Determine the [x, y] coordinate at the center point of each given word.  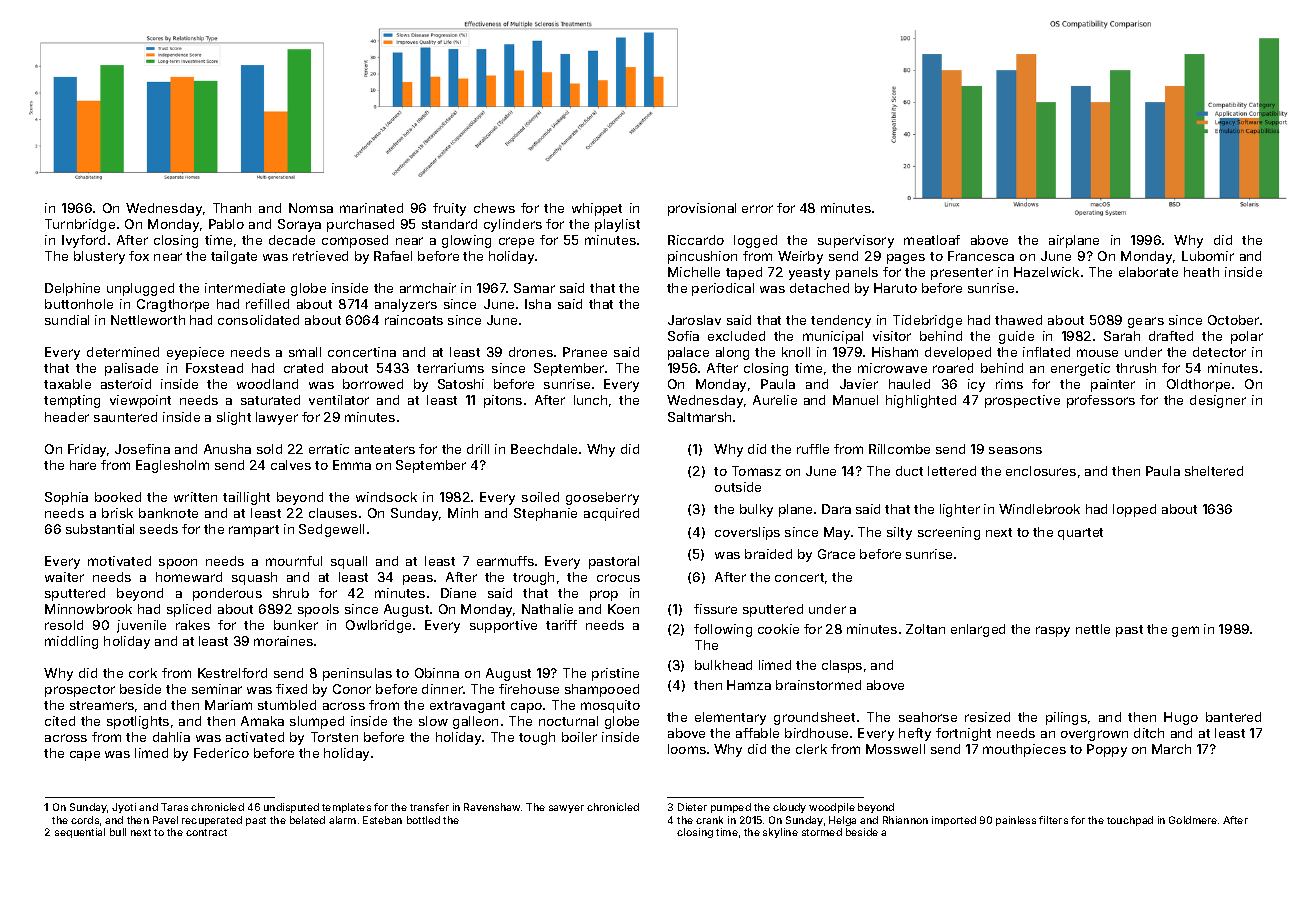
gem [1185, 631]
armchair [428, 288]
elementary [730, 718]
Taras [174, 807]
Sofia [683, 336]
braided [768, 554]
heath [1201, 272]
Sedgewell [331, 530]
